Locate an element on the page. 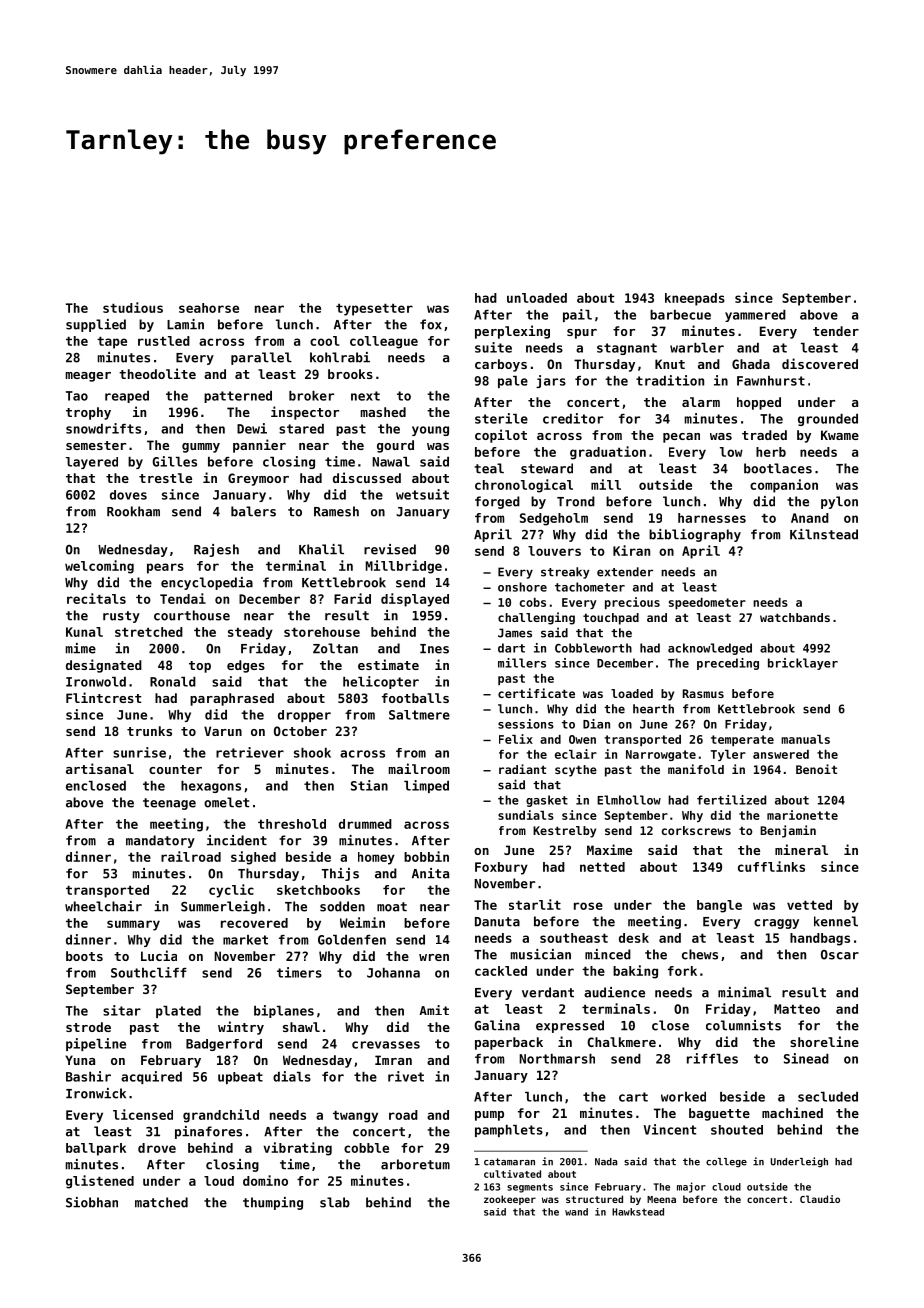  wren is located at coordinates (434, 957).
